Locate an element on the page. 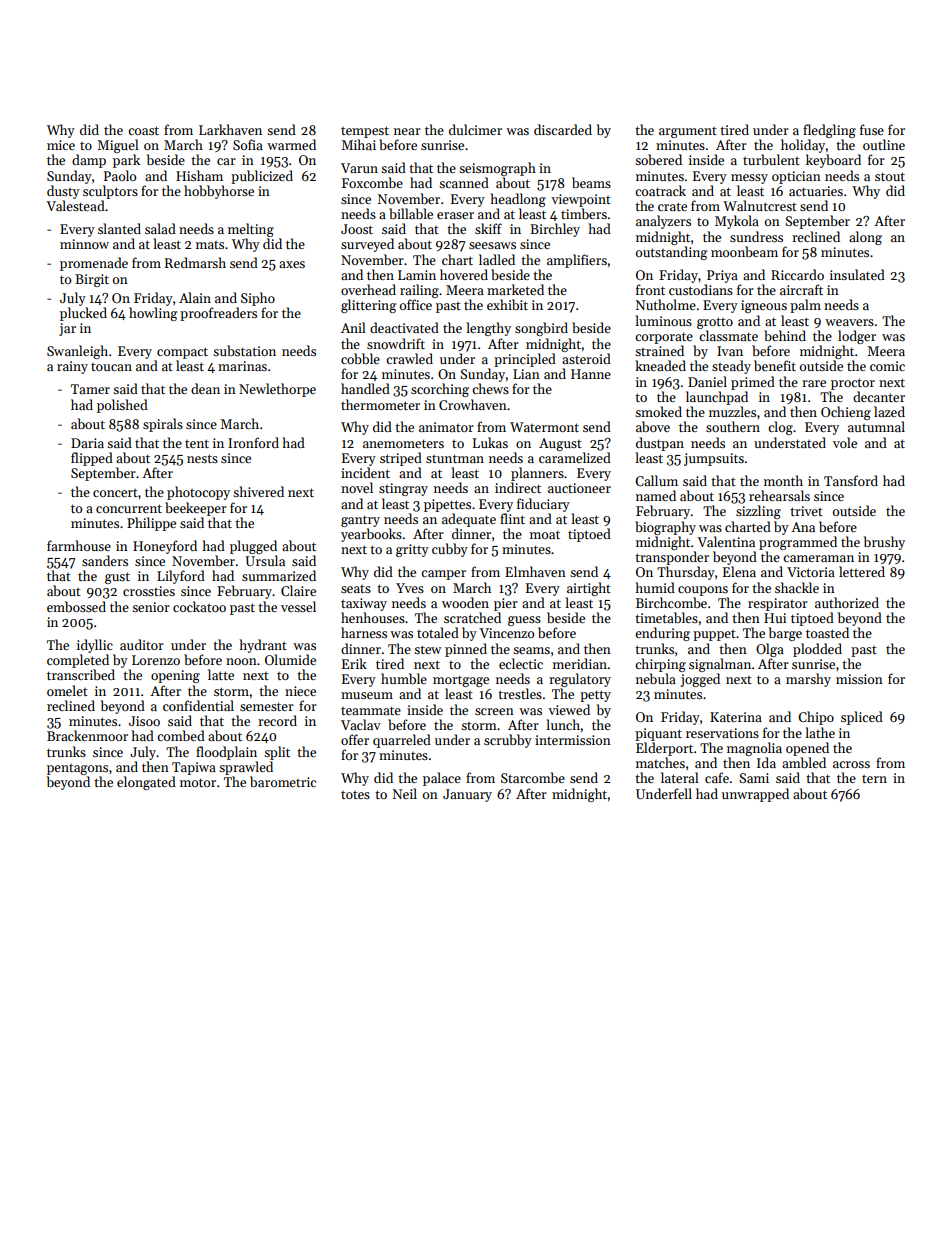  vole is located at coordinates (845, 442).
